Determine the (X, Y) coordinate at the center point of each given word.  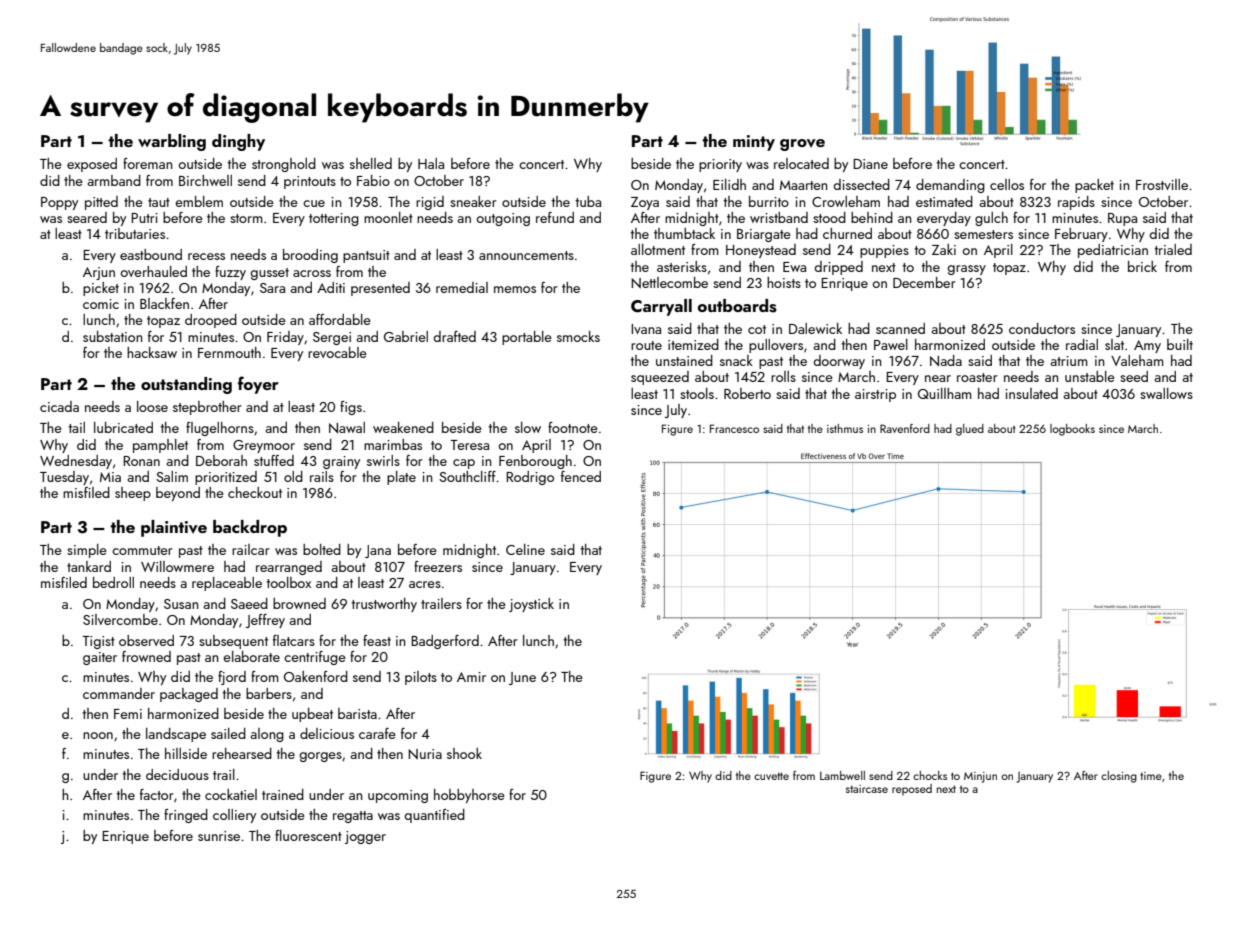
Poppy (59, 203)
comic (101, 304)
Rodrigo (530, 478)
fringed (186, 816)
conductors (1042, 328)
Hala (431, 163)
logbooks (1072, 430)
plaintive (174, 528)
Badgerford (445, 642)
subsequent (233, 642)
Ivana (646, 329)
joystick (531, 605)
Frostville (1162, 184)
